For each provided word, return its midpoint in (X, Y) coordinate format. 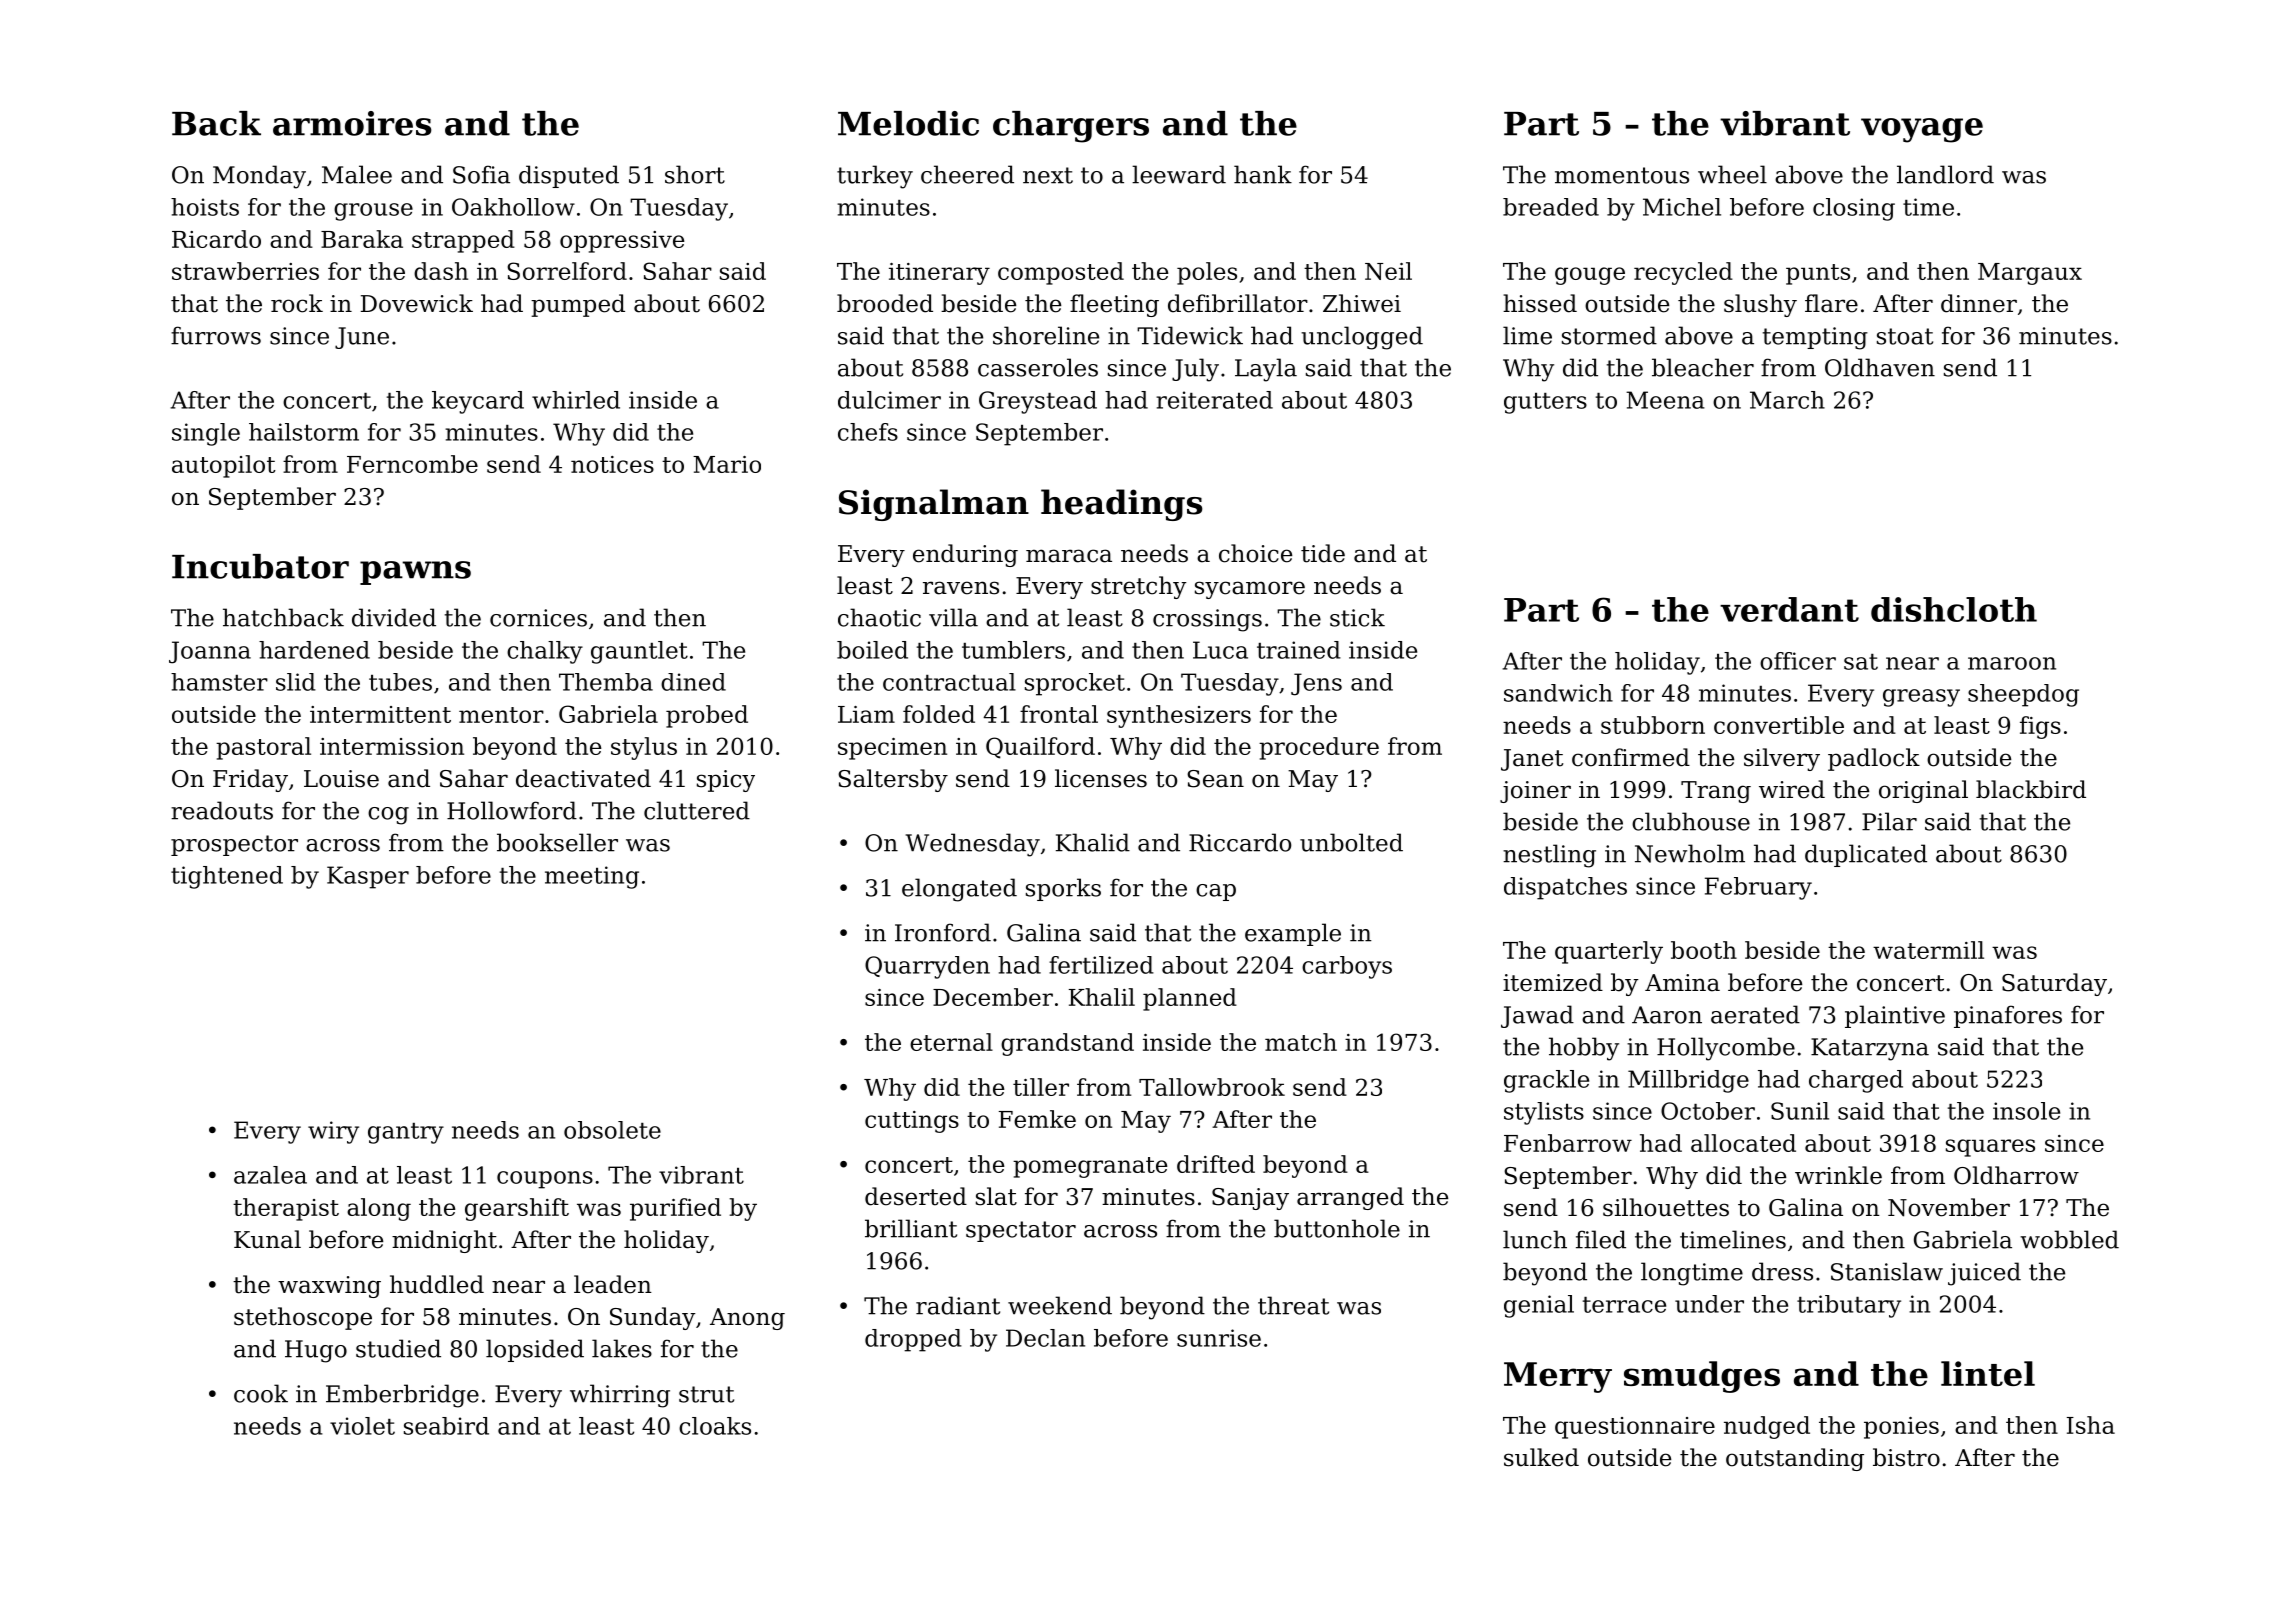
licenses (1101, 778)
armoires (352, 123)
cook (261, 1393)
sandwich (1558, 693)
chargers (1071, 127)
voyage (1922, 130)
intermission (392, 746)
